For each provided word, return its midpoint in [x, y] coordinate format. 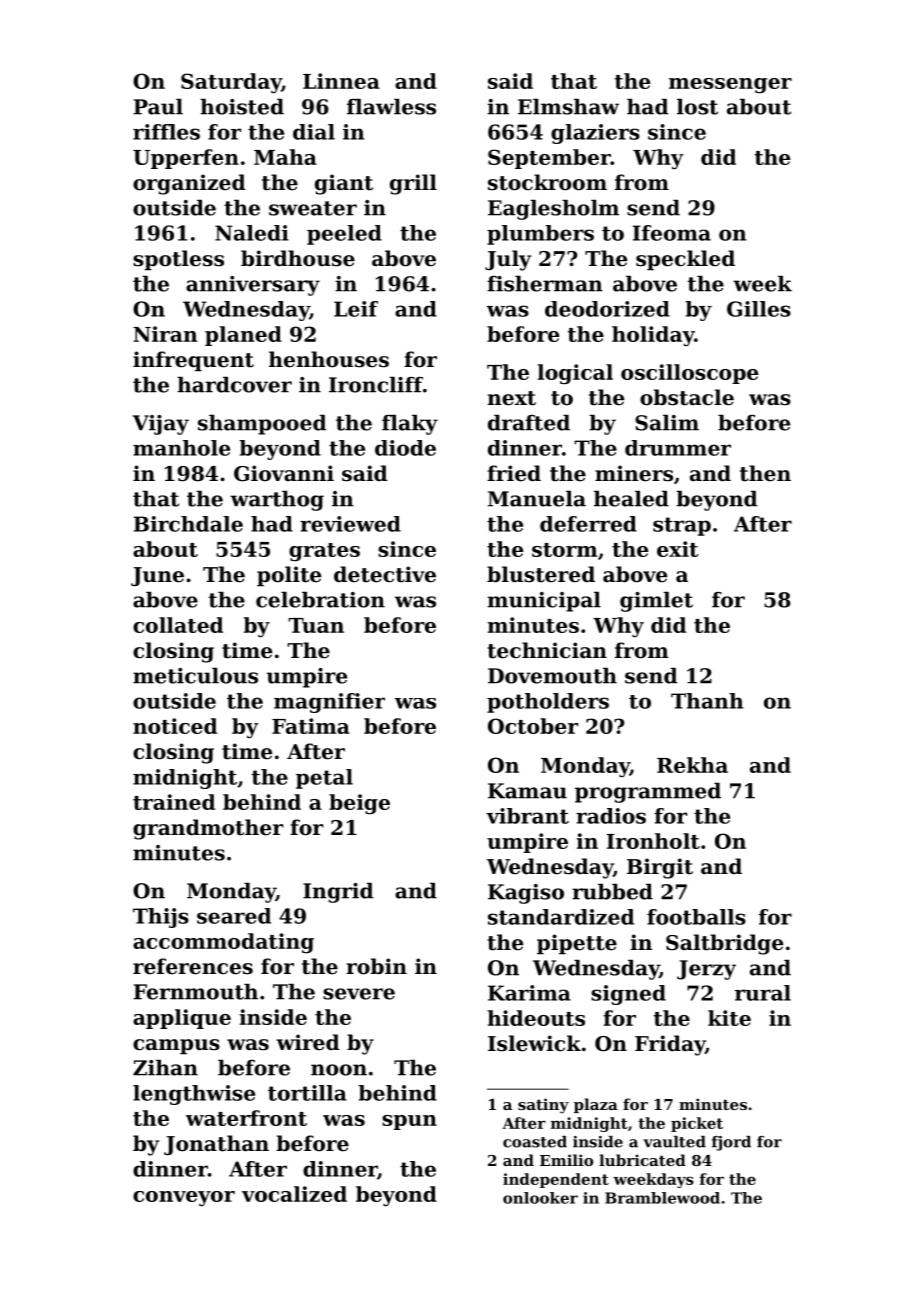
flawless [391, 107]
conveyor [184, 1199]
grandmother [208, 829]
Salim [667, 423]
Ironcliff [376, 385]
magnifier [329, 703]
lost [697, 107]
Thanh [707, 701]
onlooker [540, 1198]
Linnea [341, 81]
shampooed [262, 425]
